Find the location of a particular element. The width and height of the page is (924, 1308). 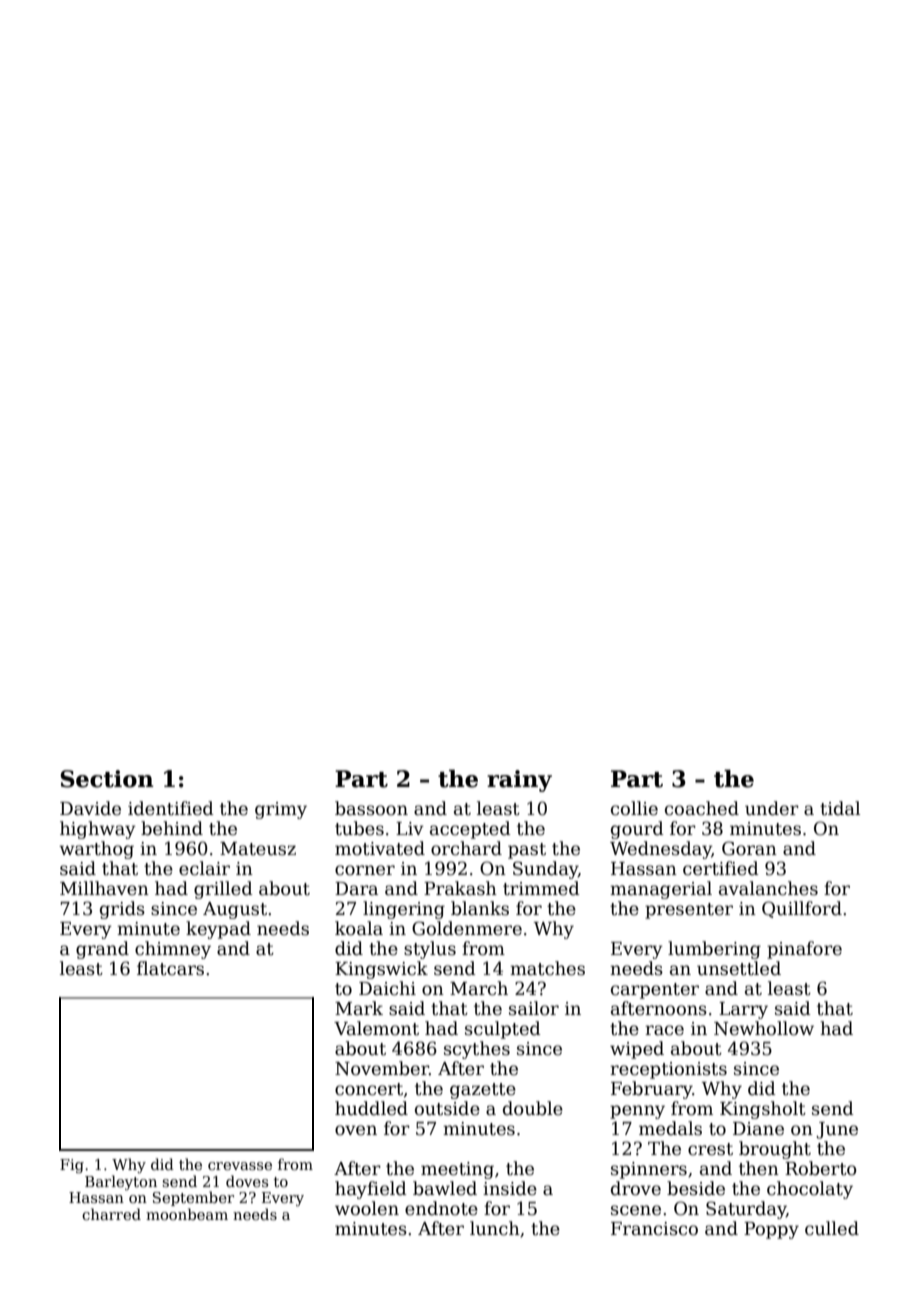

grand is located at coordinates (102, 950).
